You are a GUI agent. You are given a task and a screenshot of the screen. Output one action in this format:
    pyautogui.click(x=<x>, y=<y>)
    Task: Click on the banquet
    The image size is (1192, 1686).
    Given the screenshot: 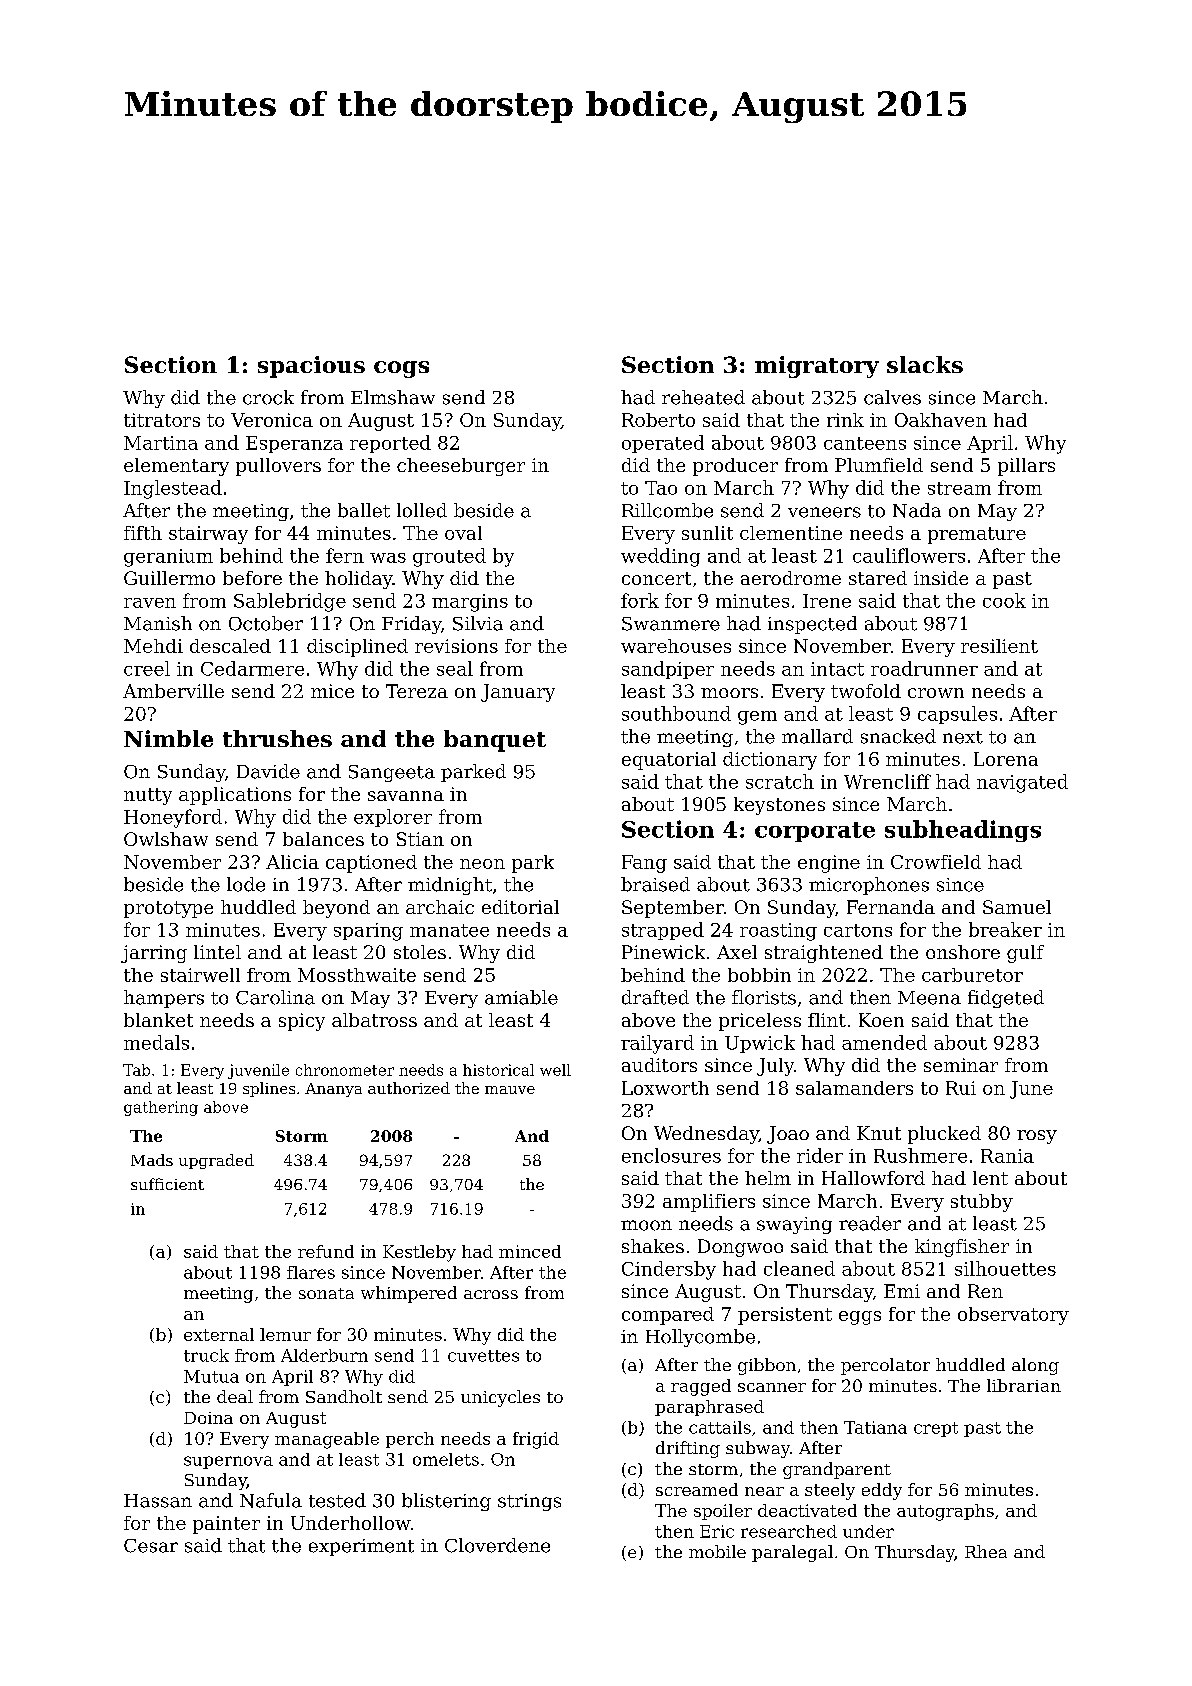 What is the action you would take?
    pyautogui.click(x=495, y=741)
